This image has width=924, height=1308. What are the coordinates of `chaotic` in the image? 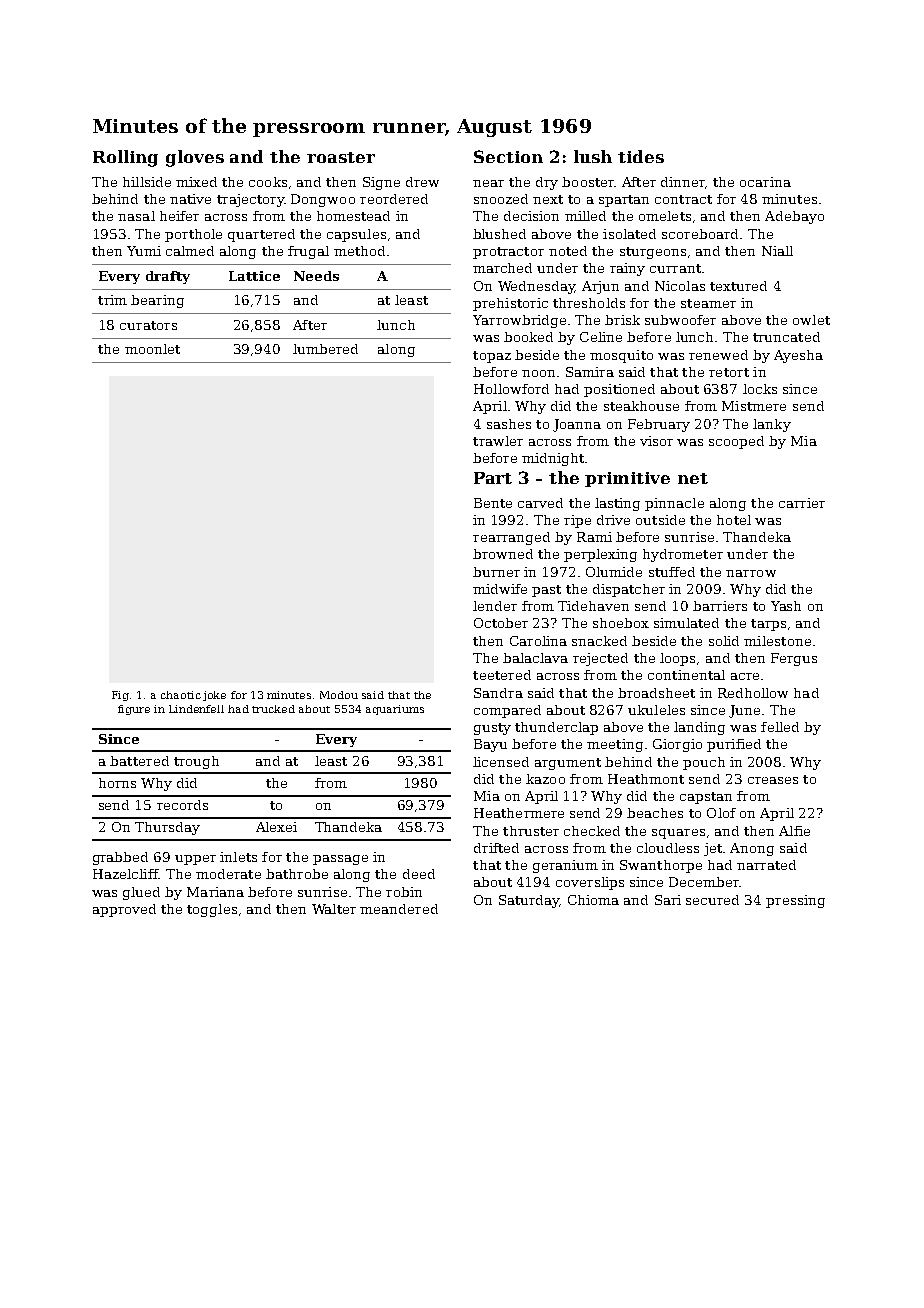 It's located at (181, 695).
